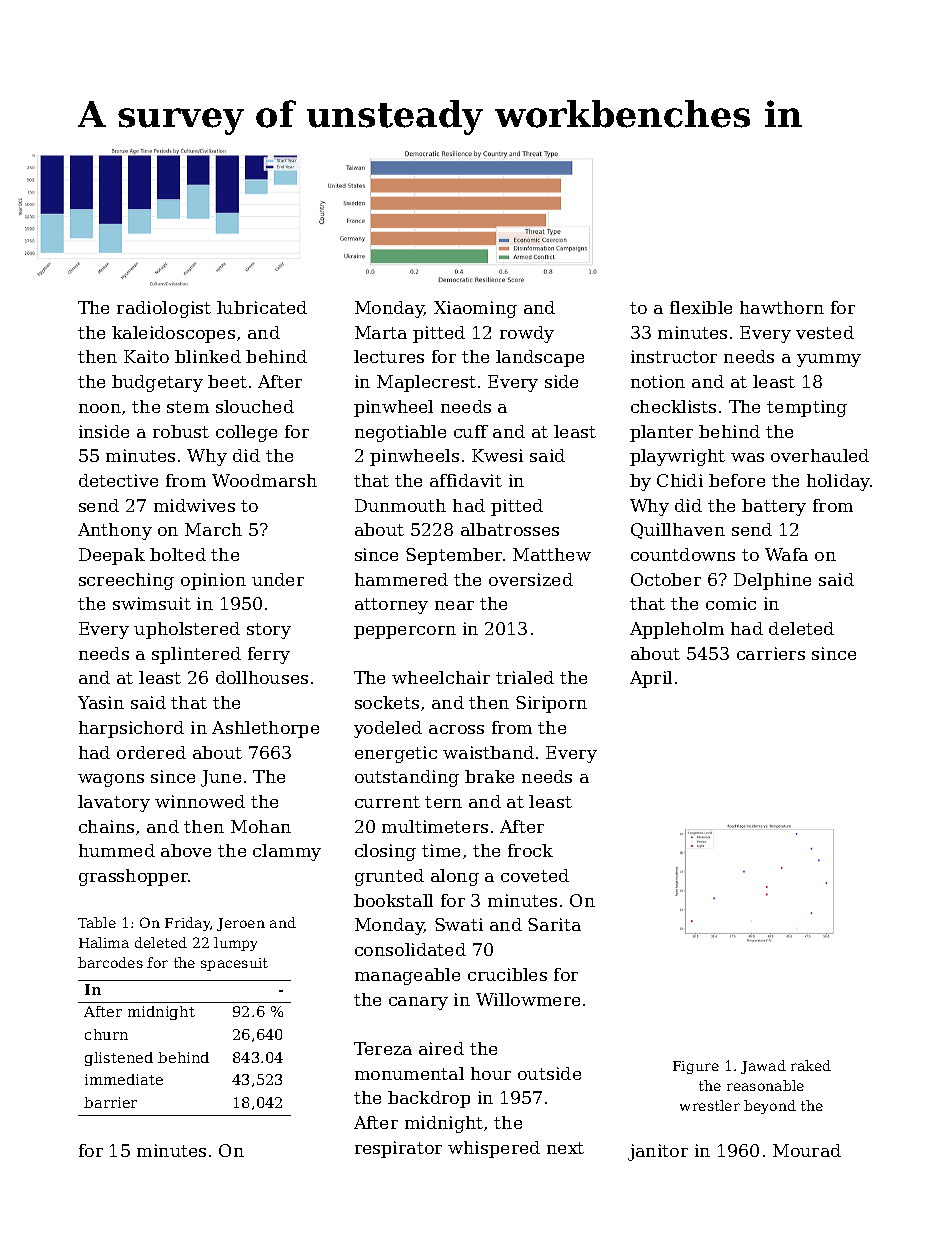  I want to click on college, so click(246, 433).
